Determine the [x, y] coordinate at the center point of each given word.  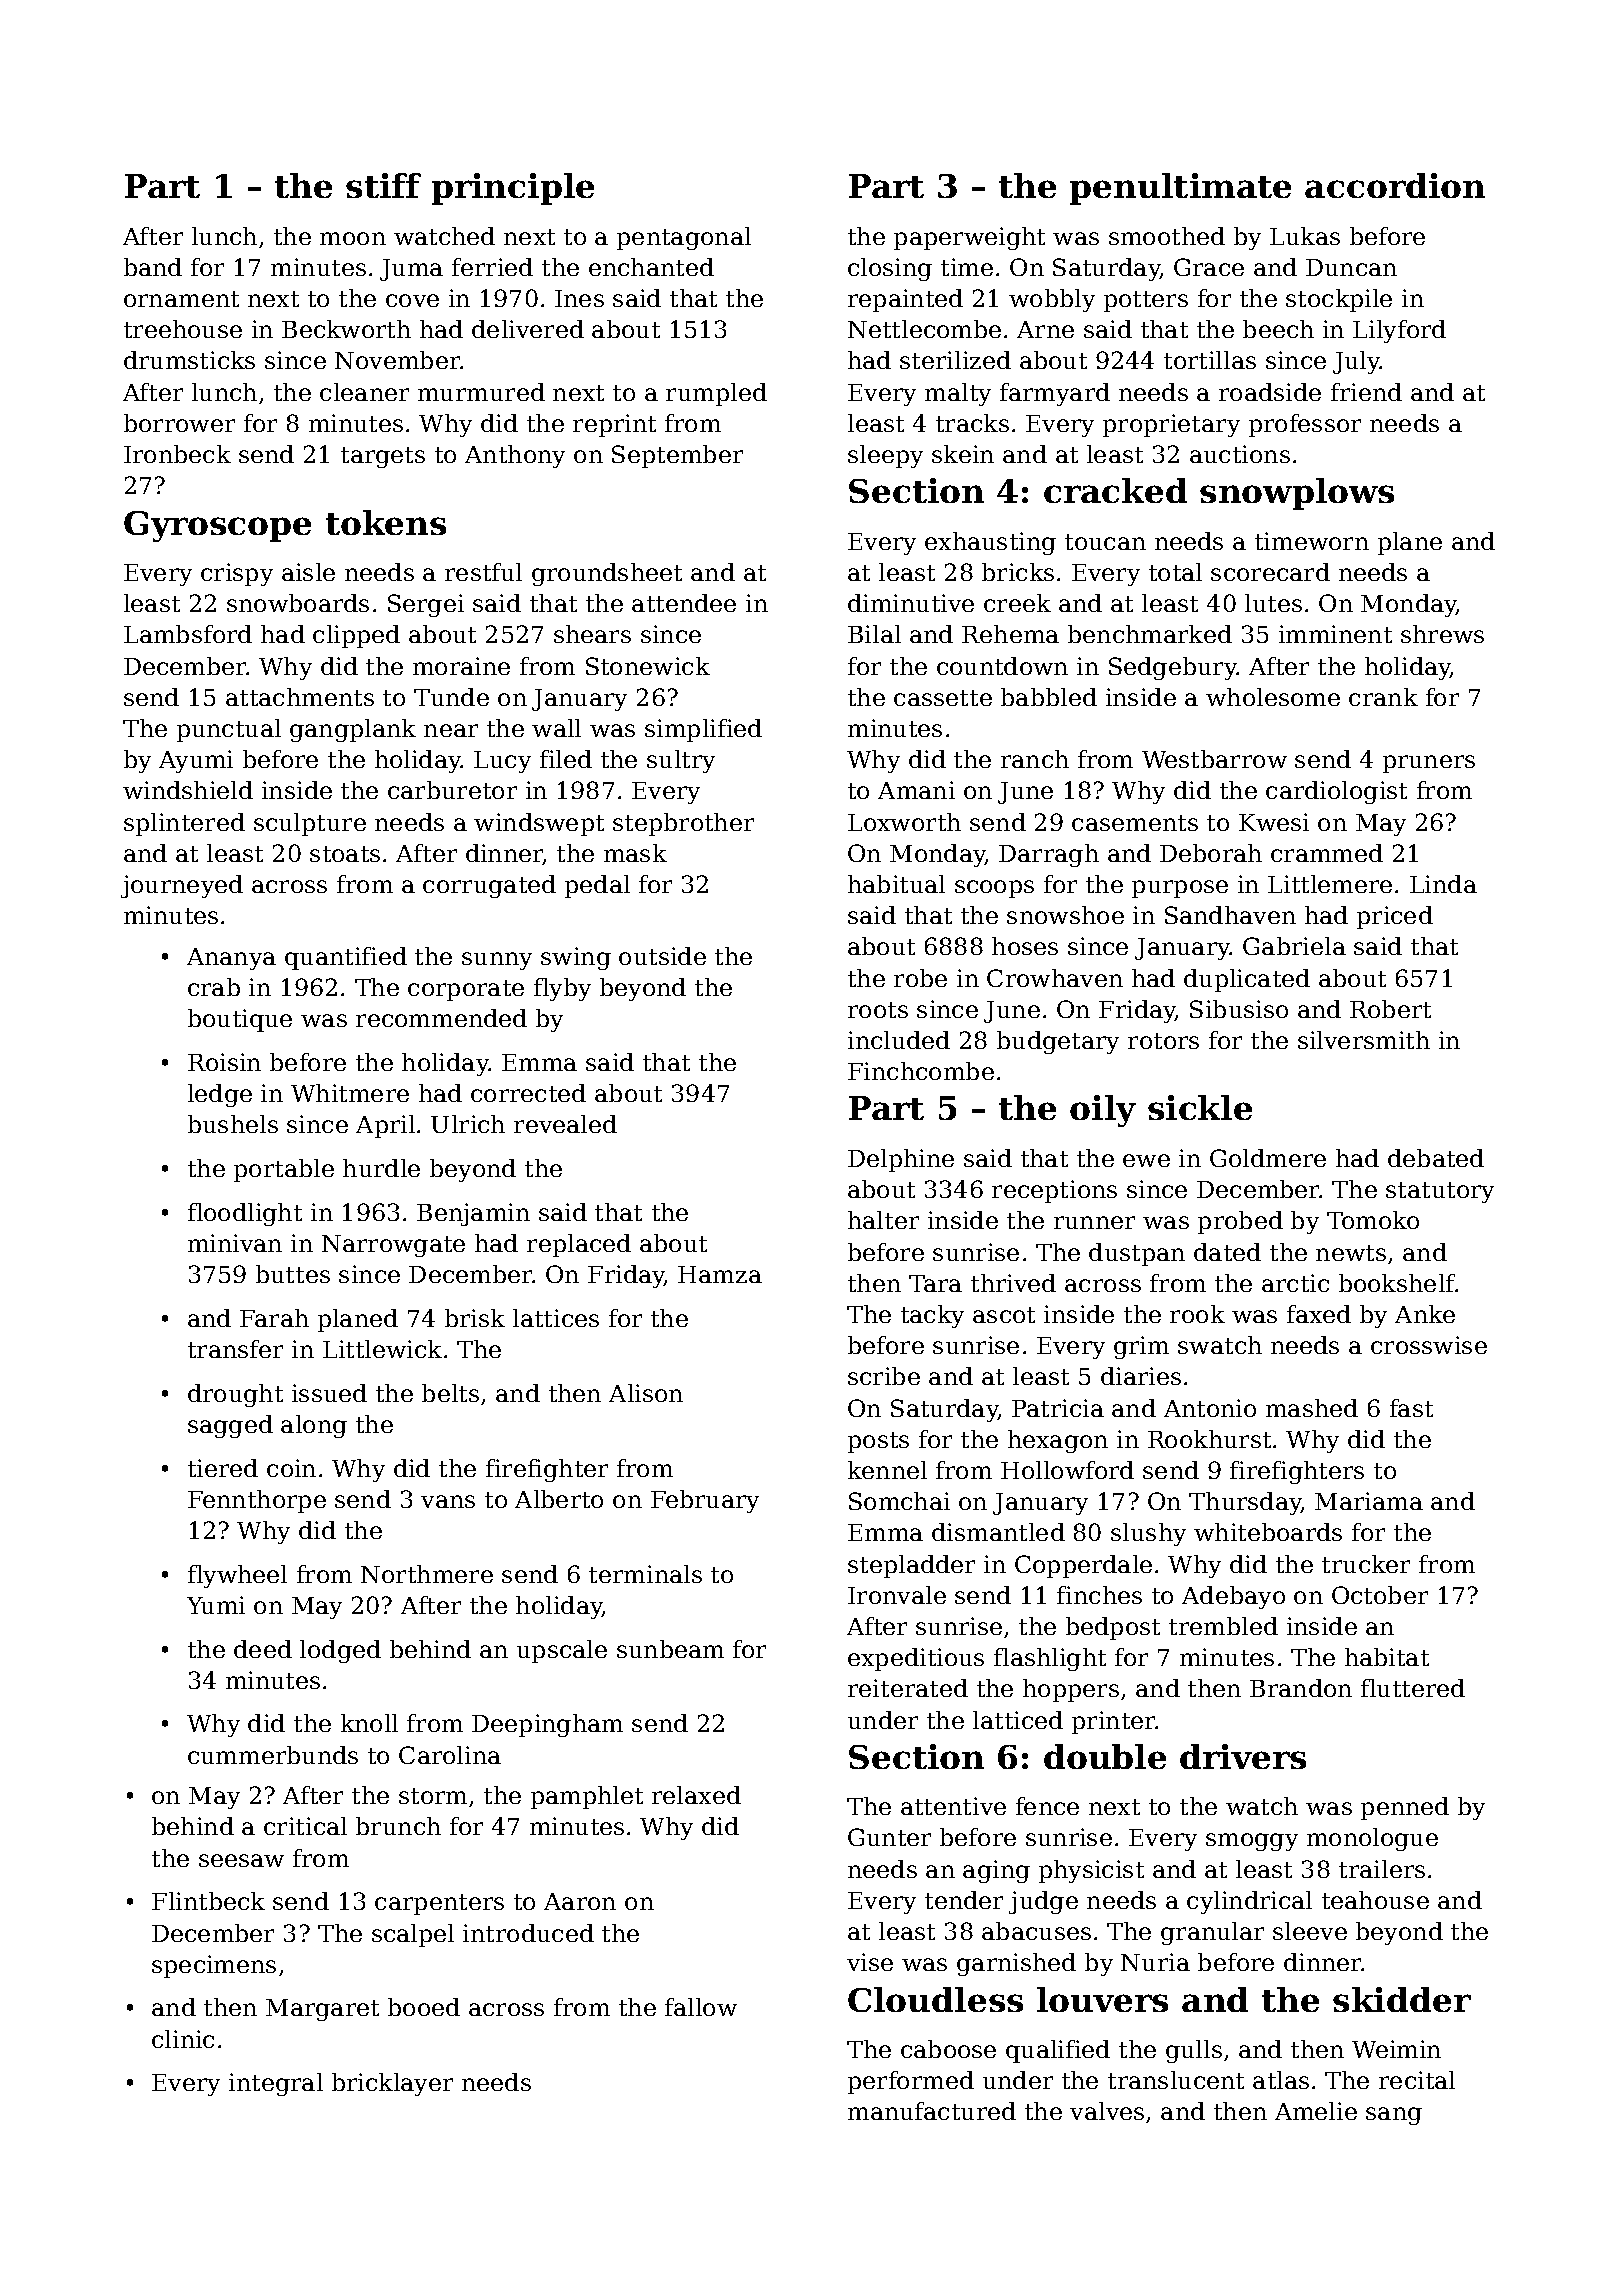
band [153, 267]
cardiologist [1336, 792]
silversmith [1364, 1040]
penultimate [1180, 189]
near [451, 730]
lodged [340, 1651]
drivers [1243, 1756]
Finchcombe [921, 1071]
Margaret [322, 2010]
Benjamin [473, 1214]
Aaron [580, 1901]
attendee [684, 603]
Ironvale [897, 1595]
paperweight [969, 238]
